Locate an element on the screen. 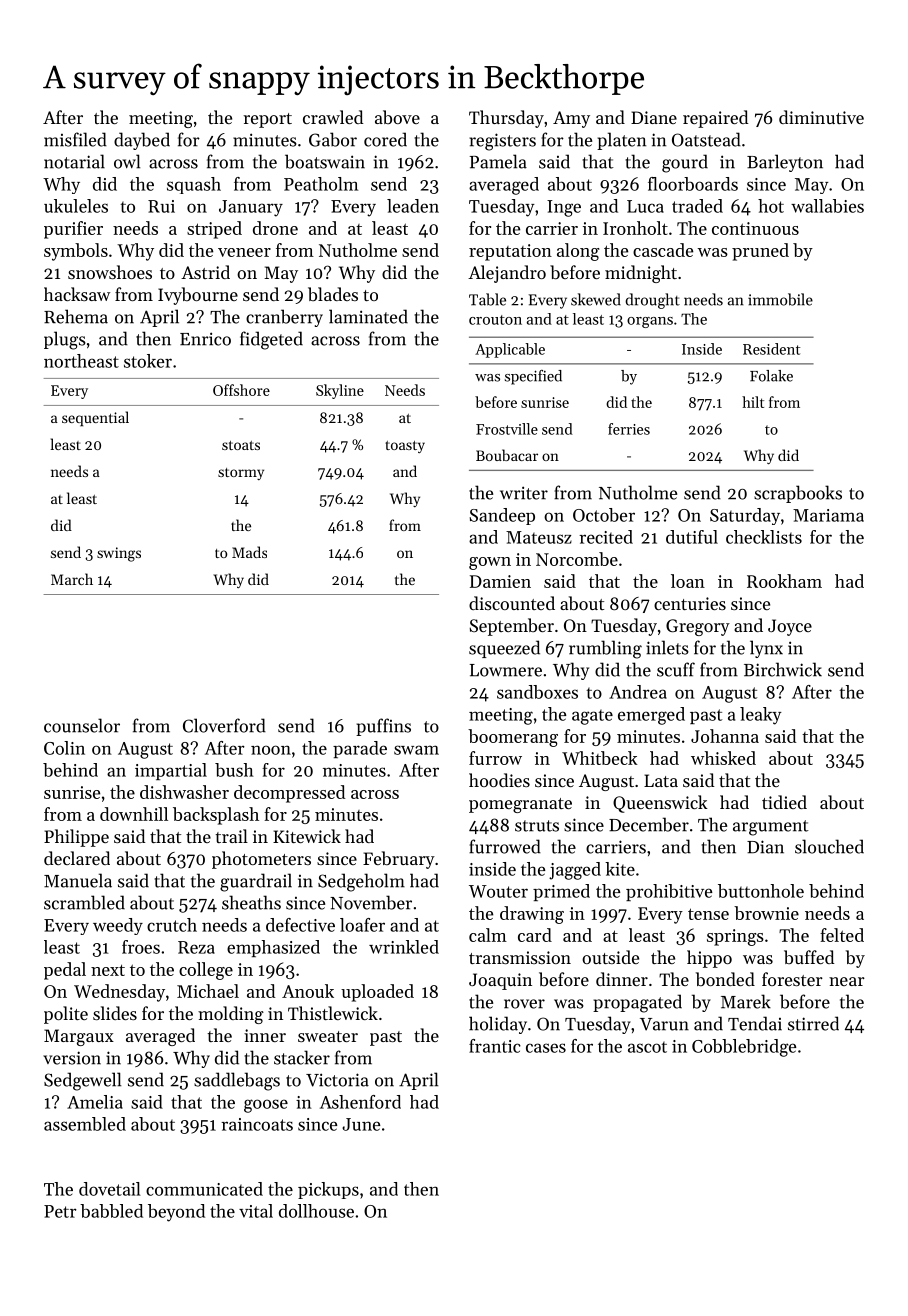 This screenshot has width=908, height=1316. counselor is located at coordinates (82, 725).
